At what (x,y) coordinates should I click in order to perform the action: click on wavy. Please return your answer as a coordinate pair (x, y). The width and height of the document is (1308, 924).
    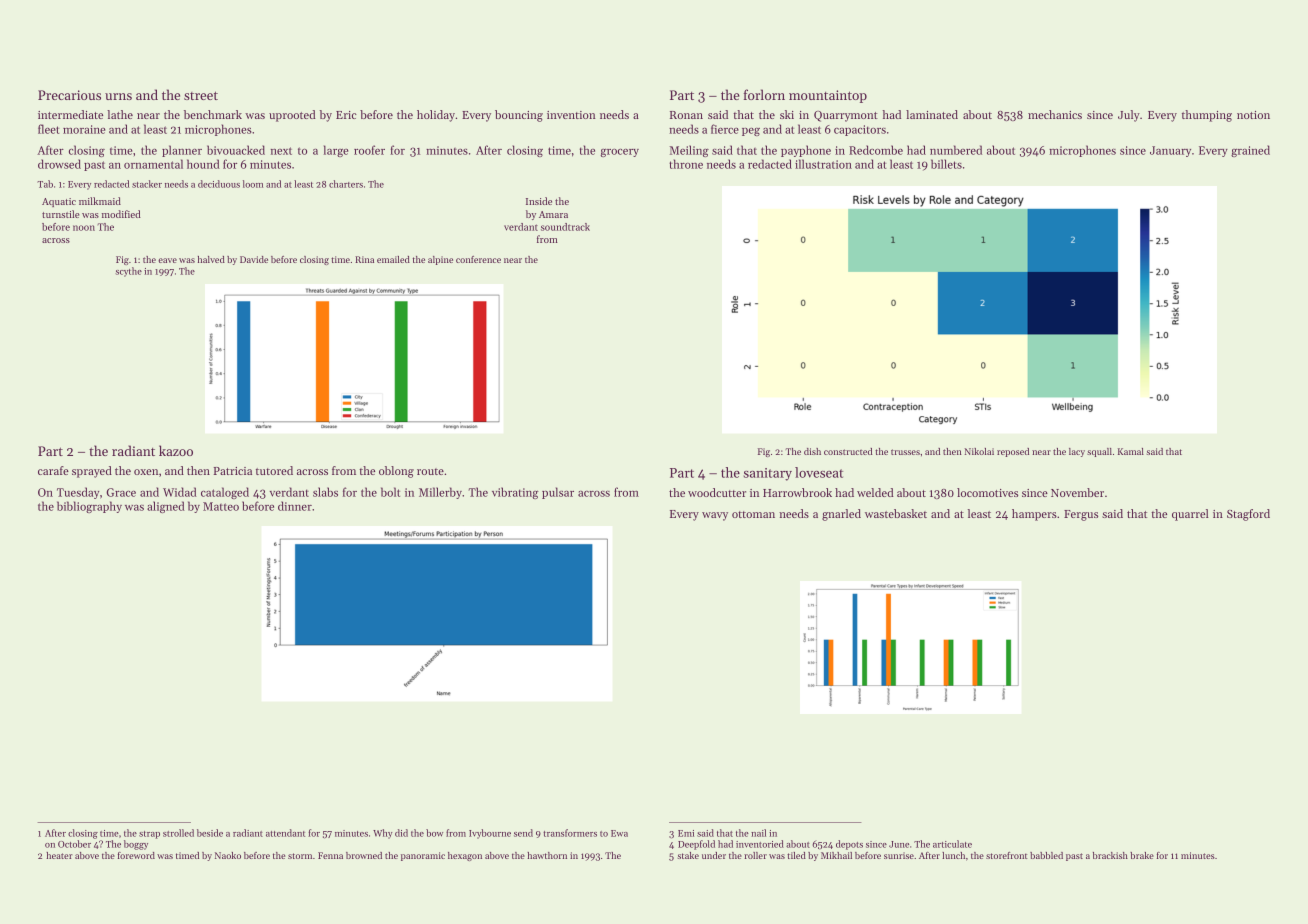
    Looking at the image, I should click on (715, 516).
